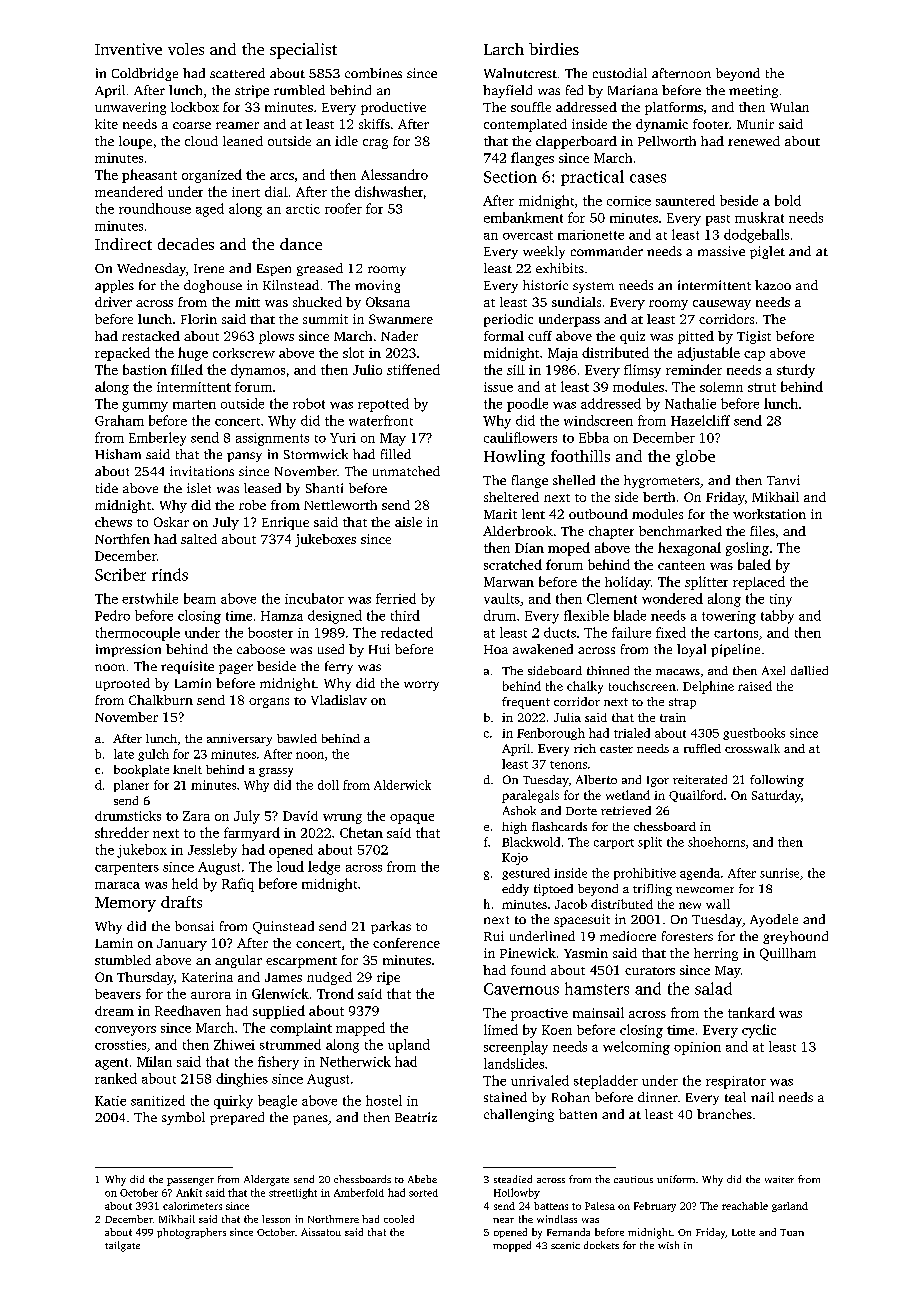 Image resolution: width=924 pixels, height=1308 pixels. I want to click on dockets, so click(601, 1245).
